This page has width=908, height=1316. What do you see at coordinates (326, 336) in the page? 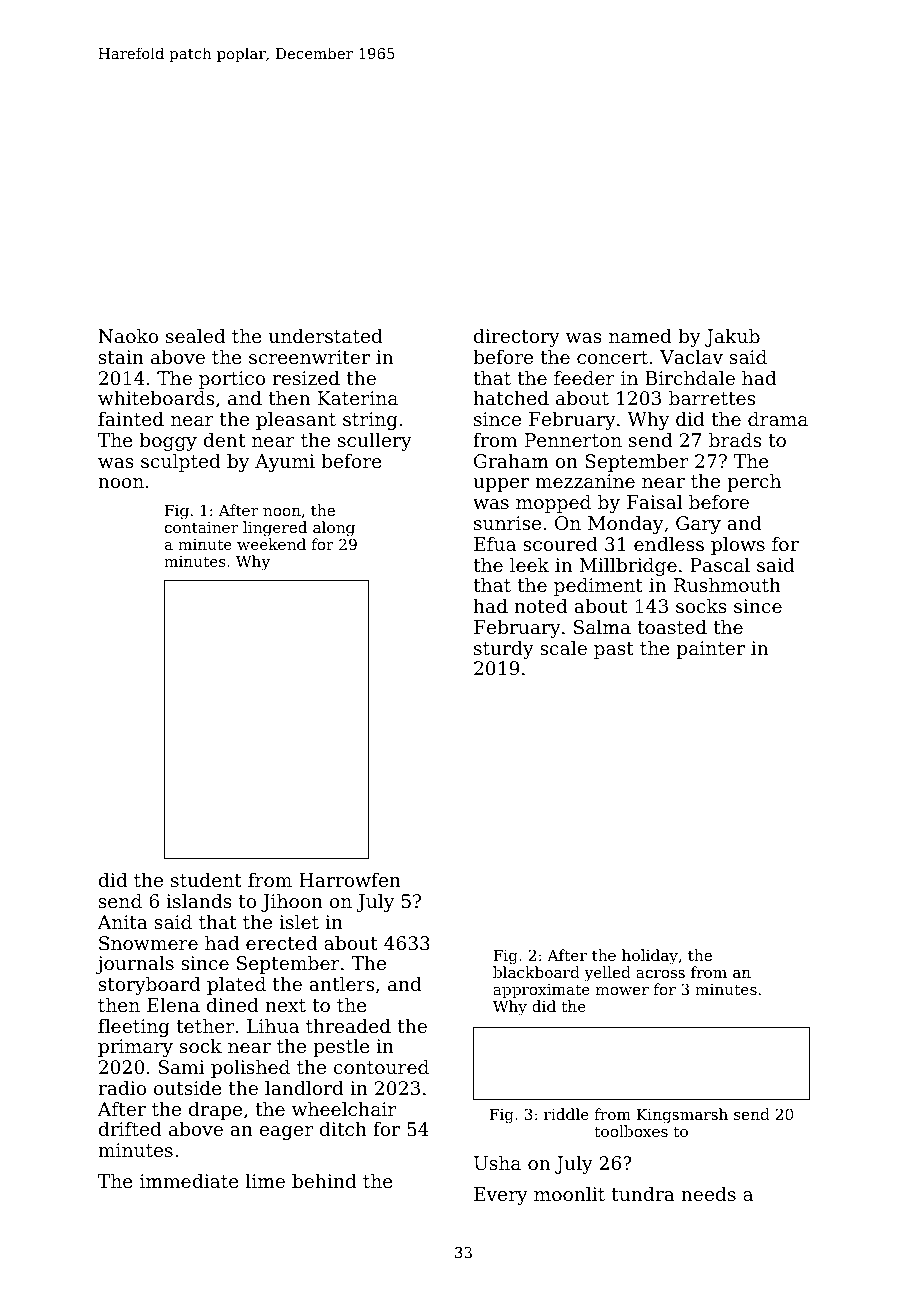
I see `understated` at bounding box center [326, 336].
